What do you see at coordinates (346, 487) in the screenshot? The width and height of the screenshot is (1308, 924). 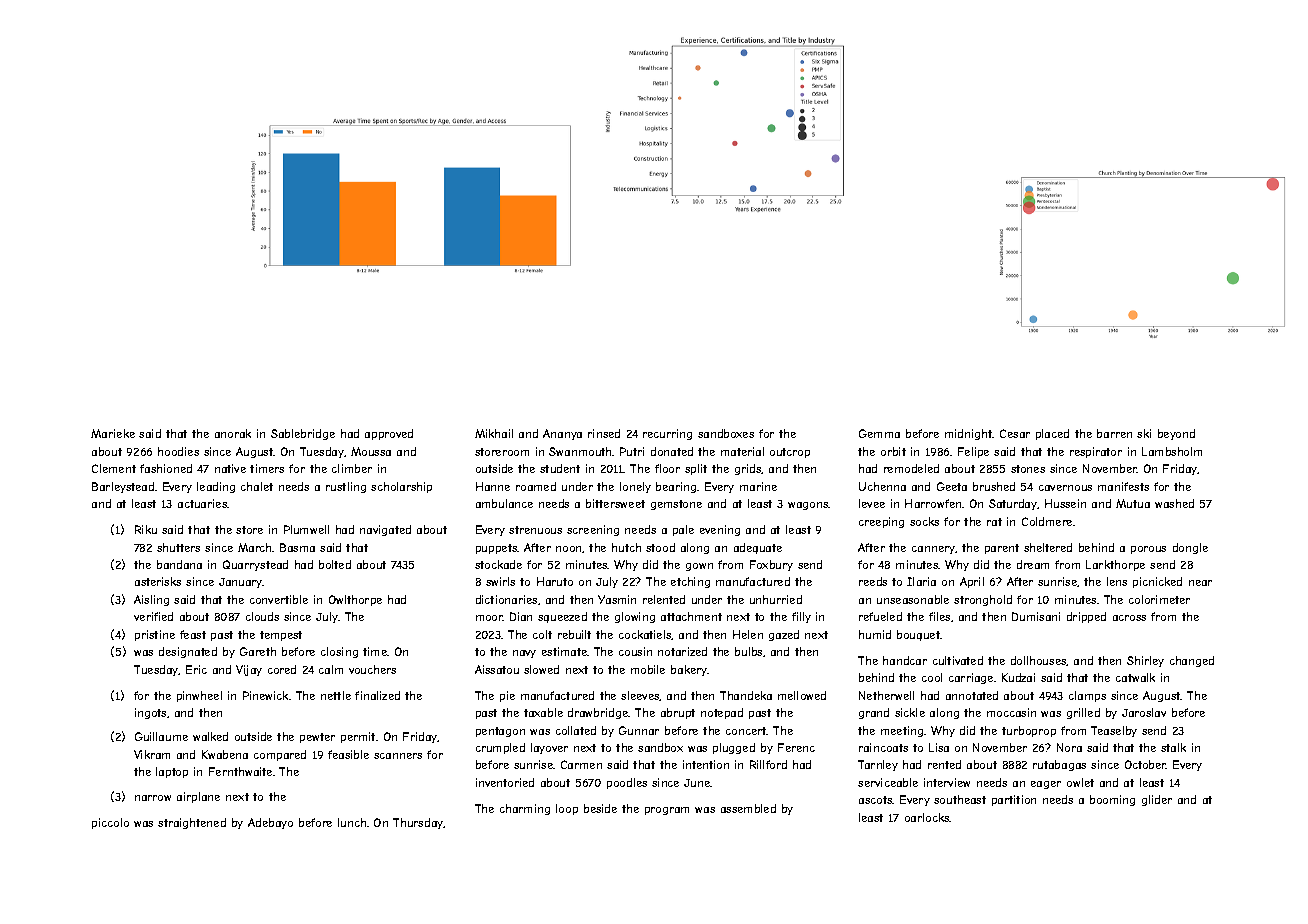 I see `rustling` at bounding box center [346, 487].
